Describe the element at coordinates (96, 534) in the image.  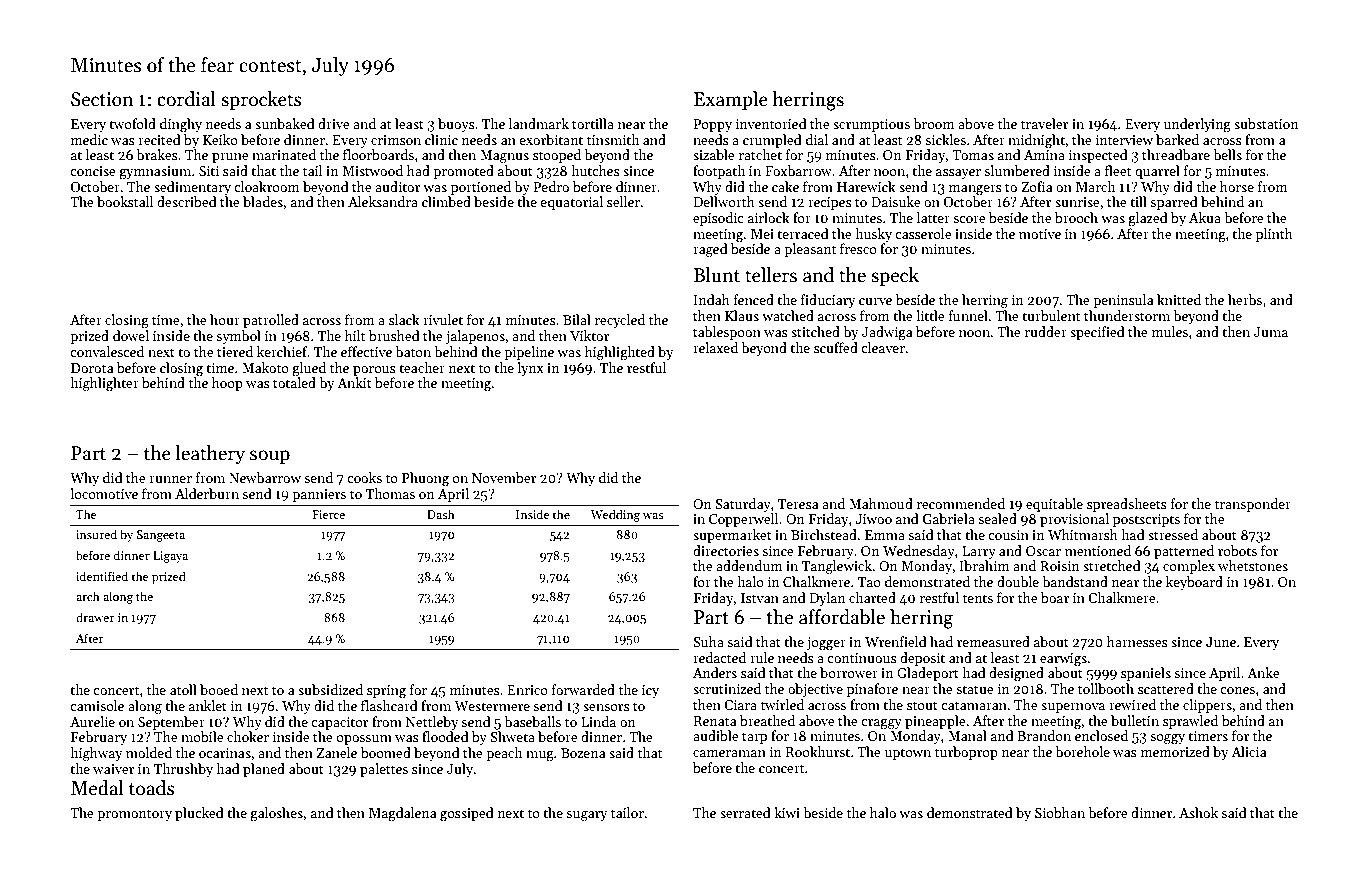
I see `insured` at that location.
